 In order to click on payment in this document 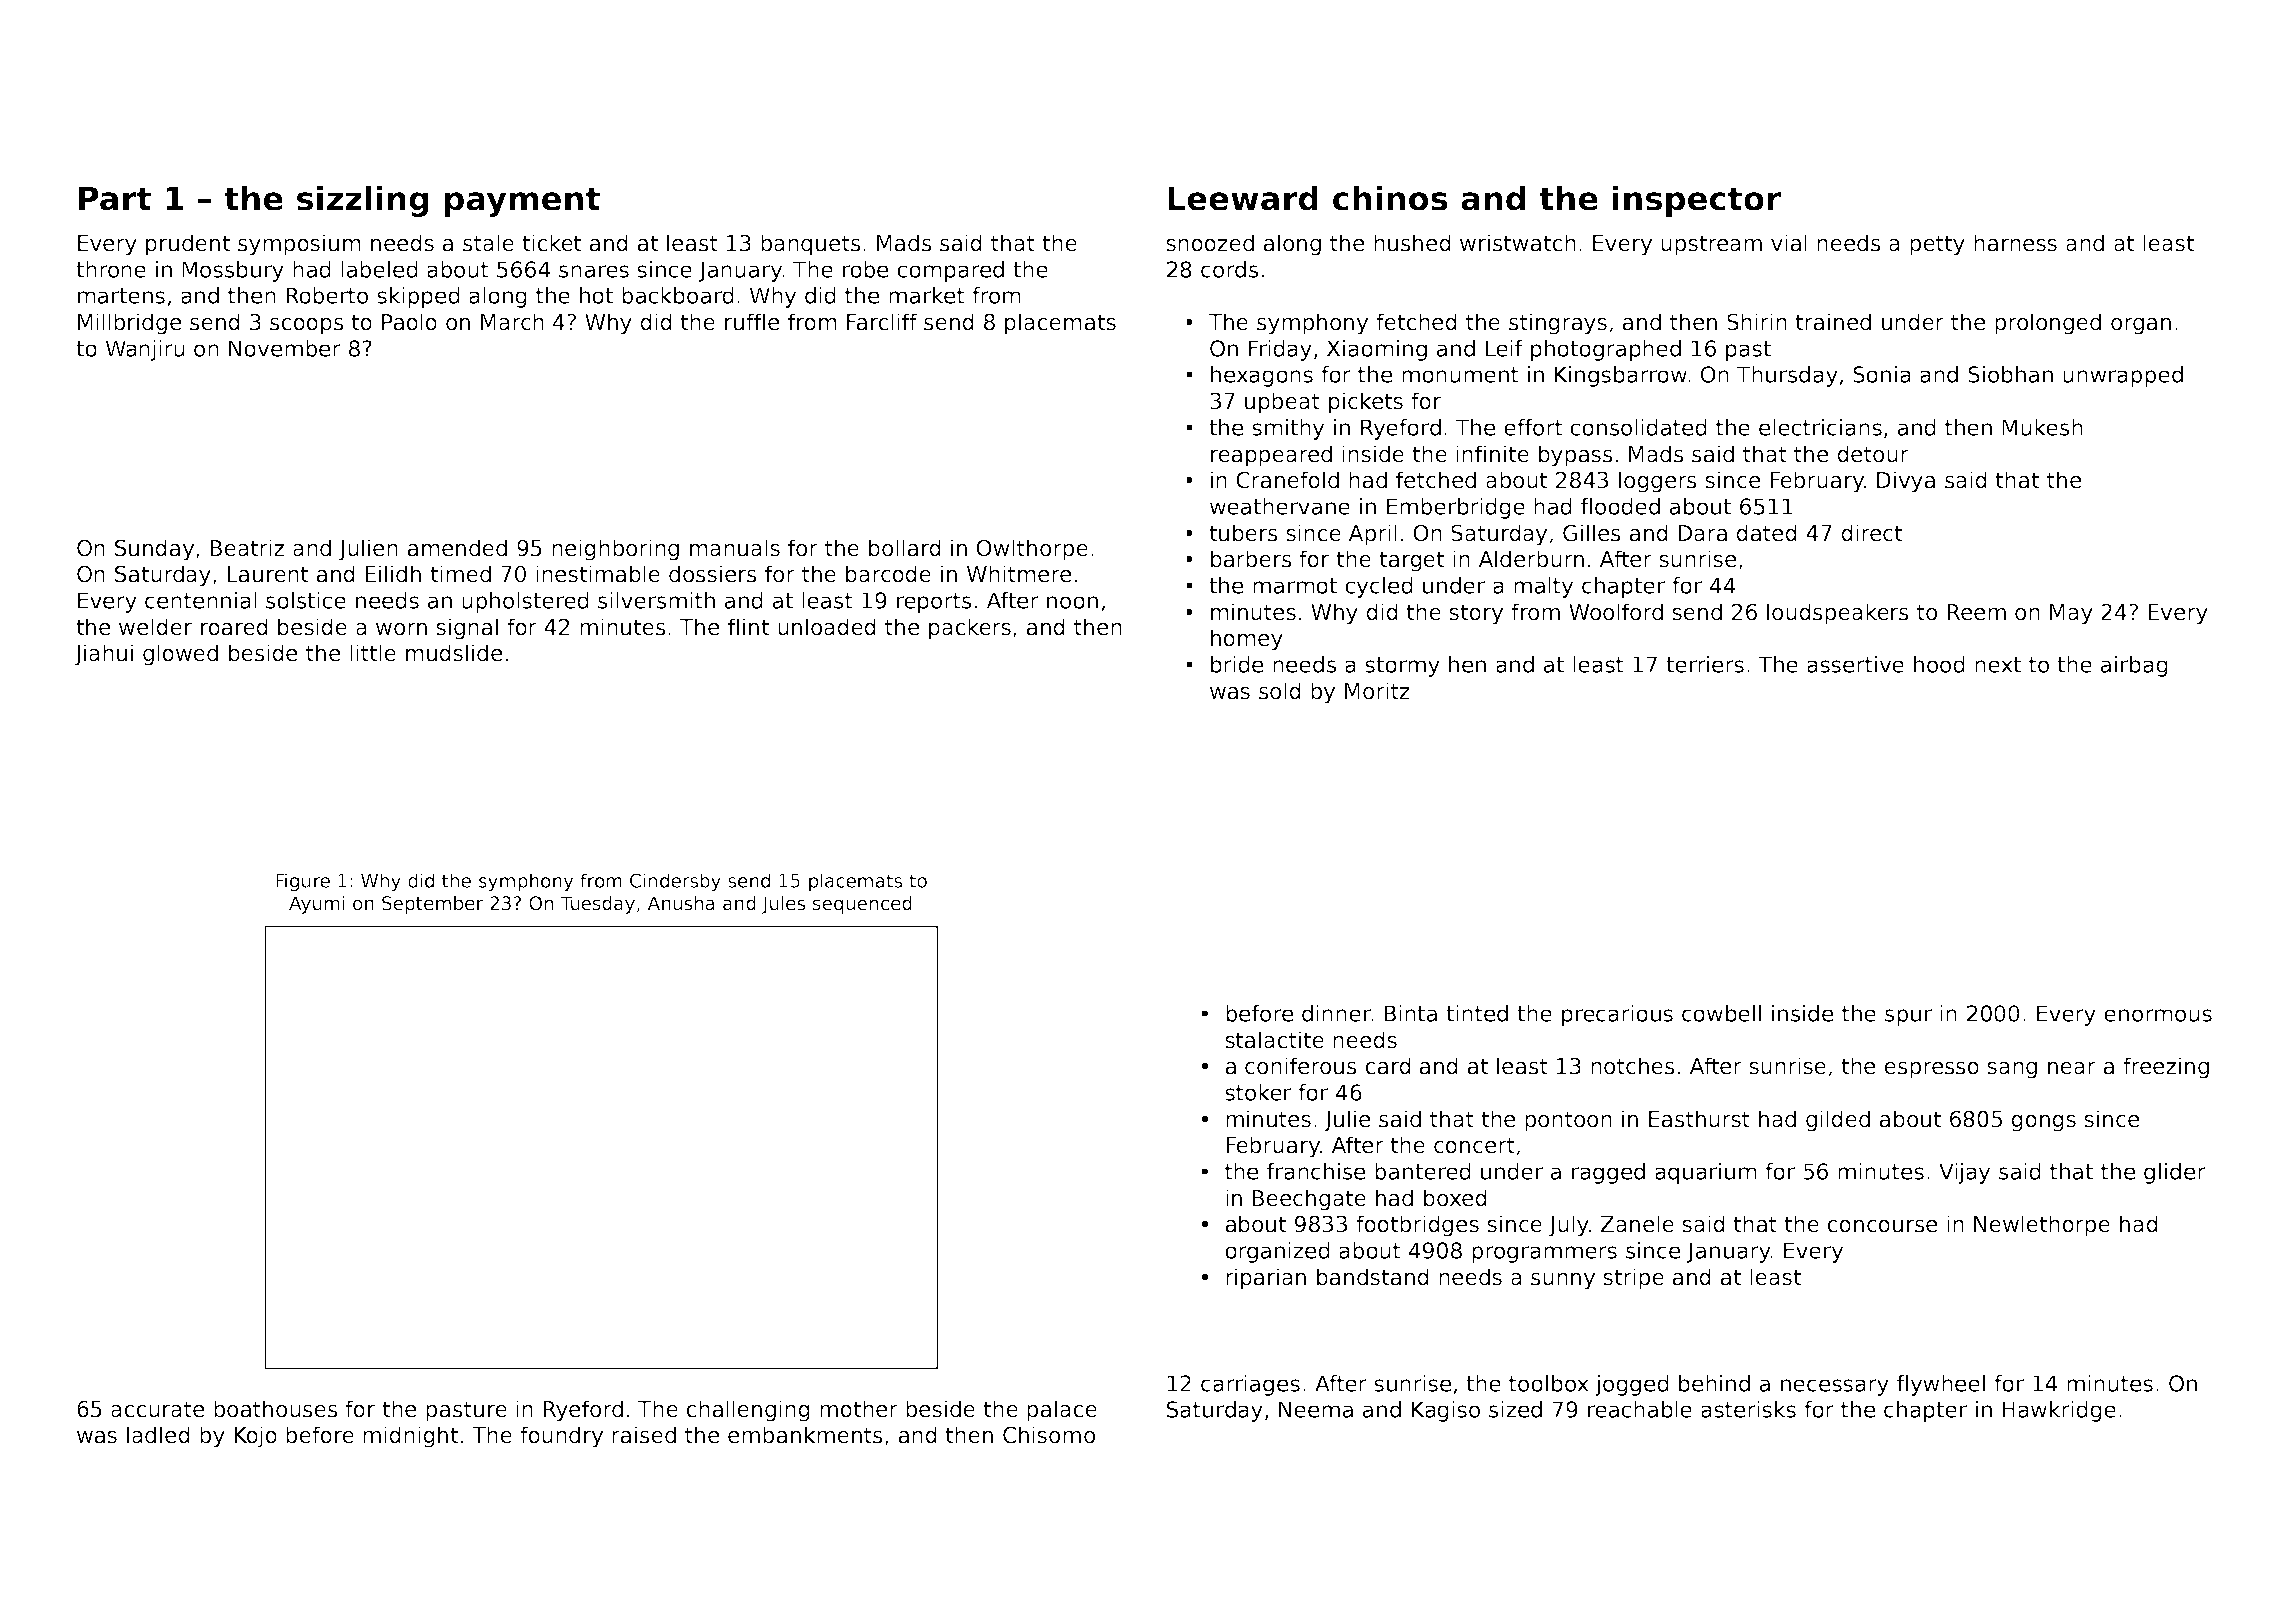, I will do `click(522, 202)`.
